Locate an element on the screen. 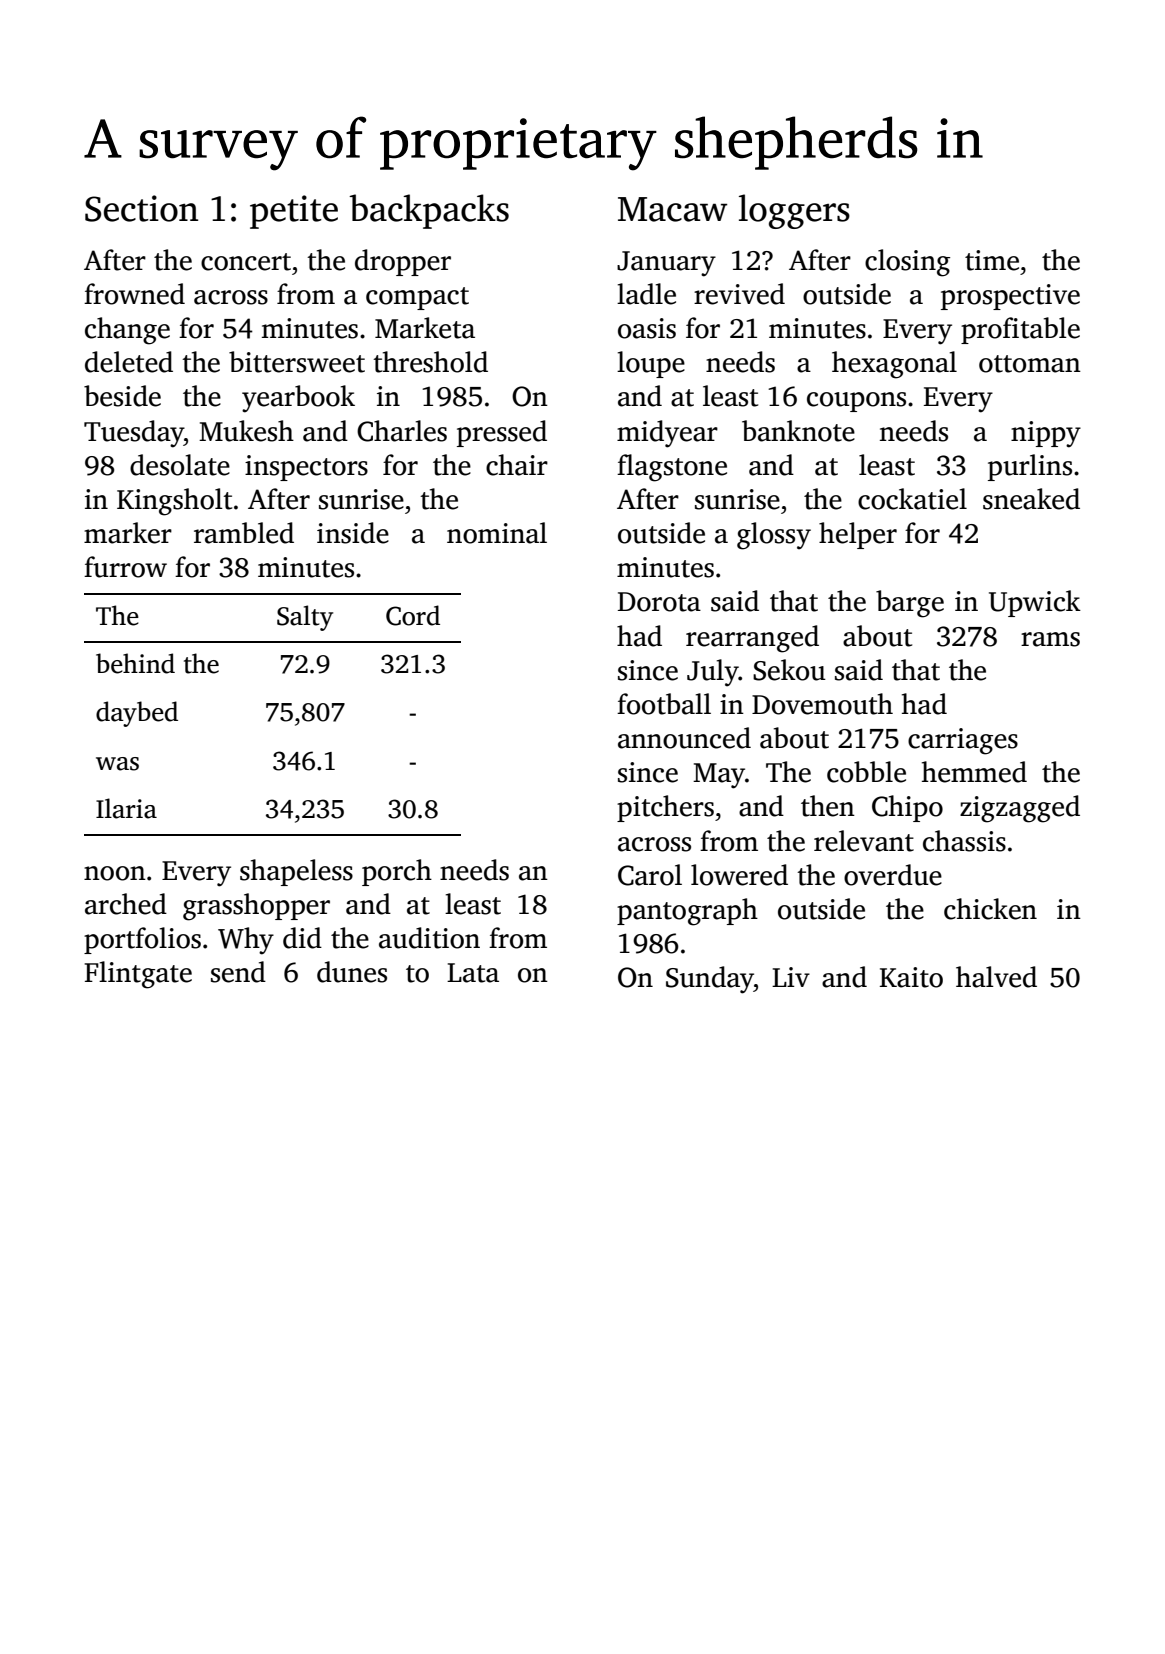  furrow is located at coordinates (125, 567).
